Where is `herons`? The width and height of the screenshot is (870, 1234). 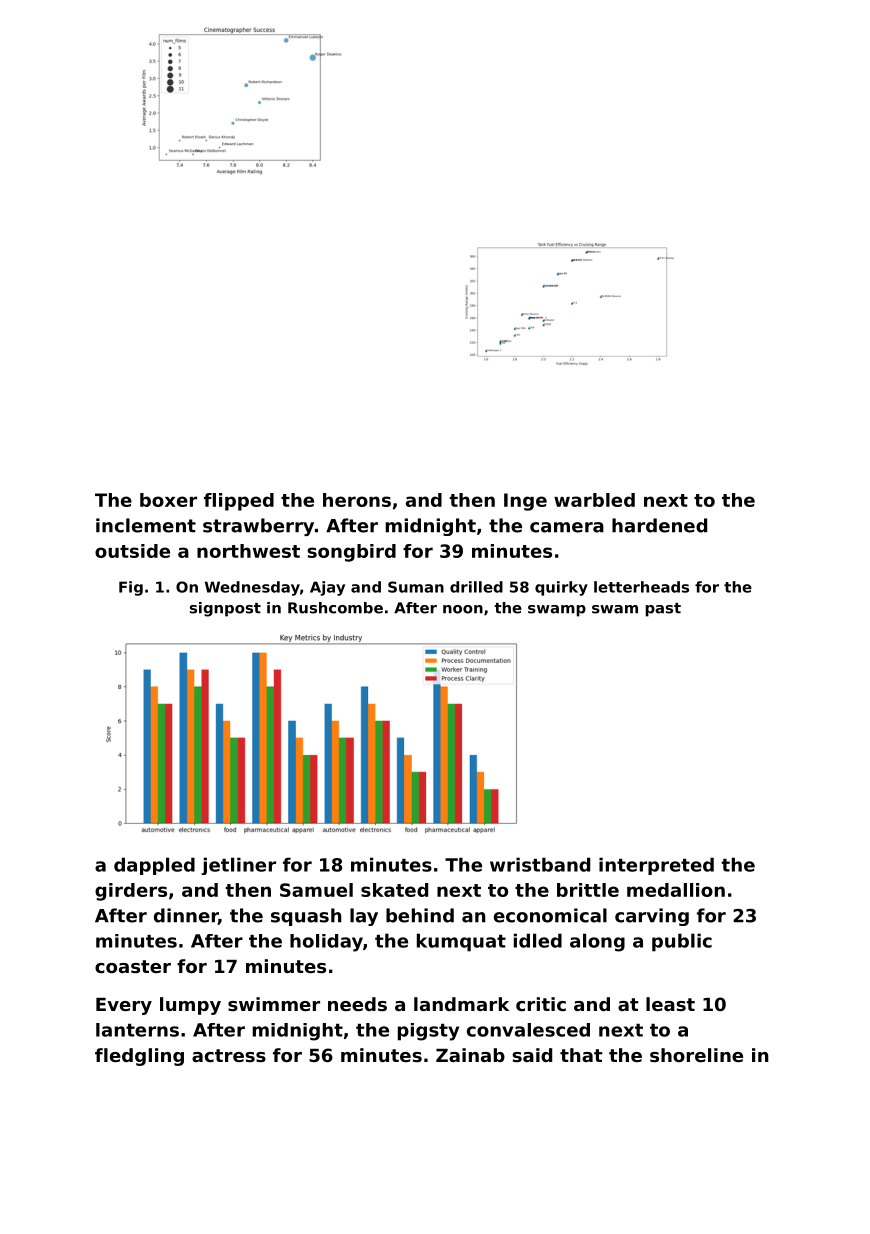 herons is located at coordinates (357, 500).
